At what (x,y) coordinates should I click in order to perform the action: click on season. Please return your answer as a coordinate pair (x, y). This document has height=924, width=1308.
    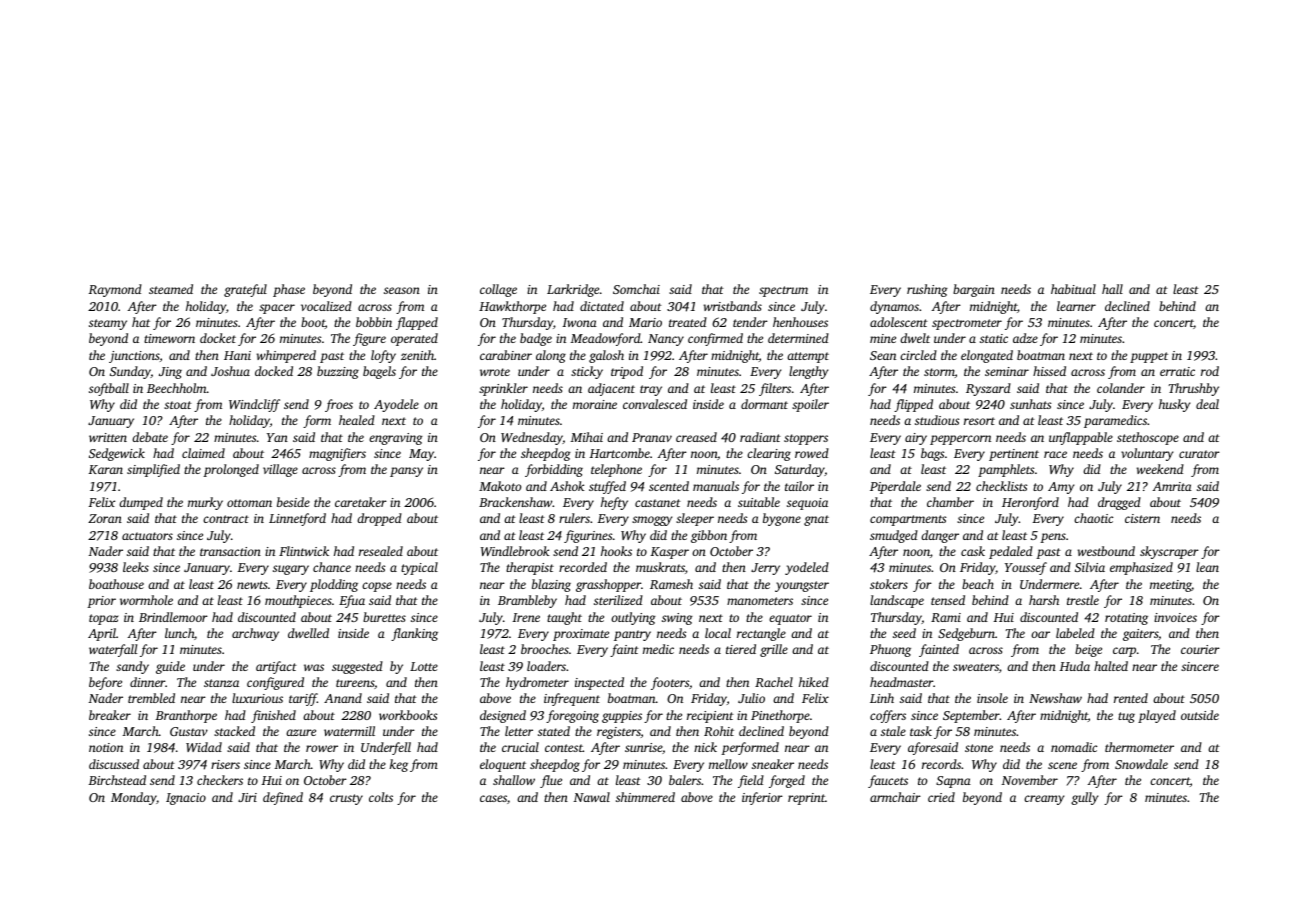
    Looking at the image, I should click on (402, 290).
